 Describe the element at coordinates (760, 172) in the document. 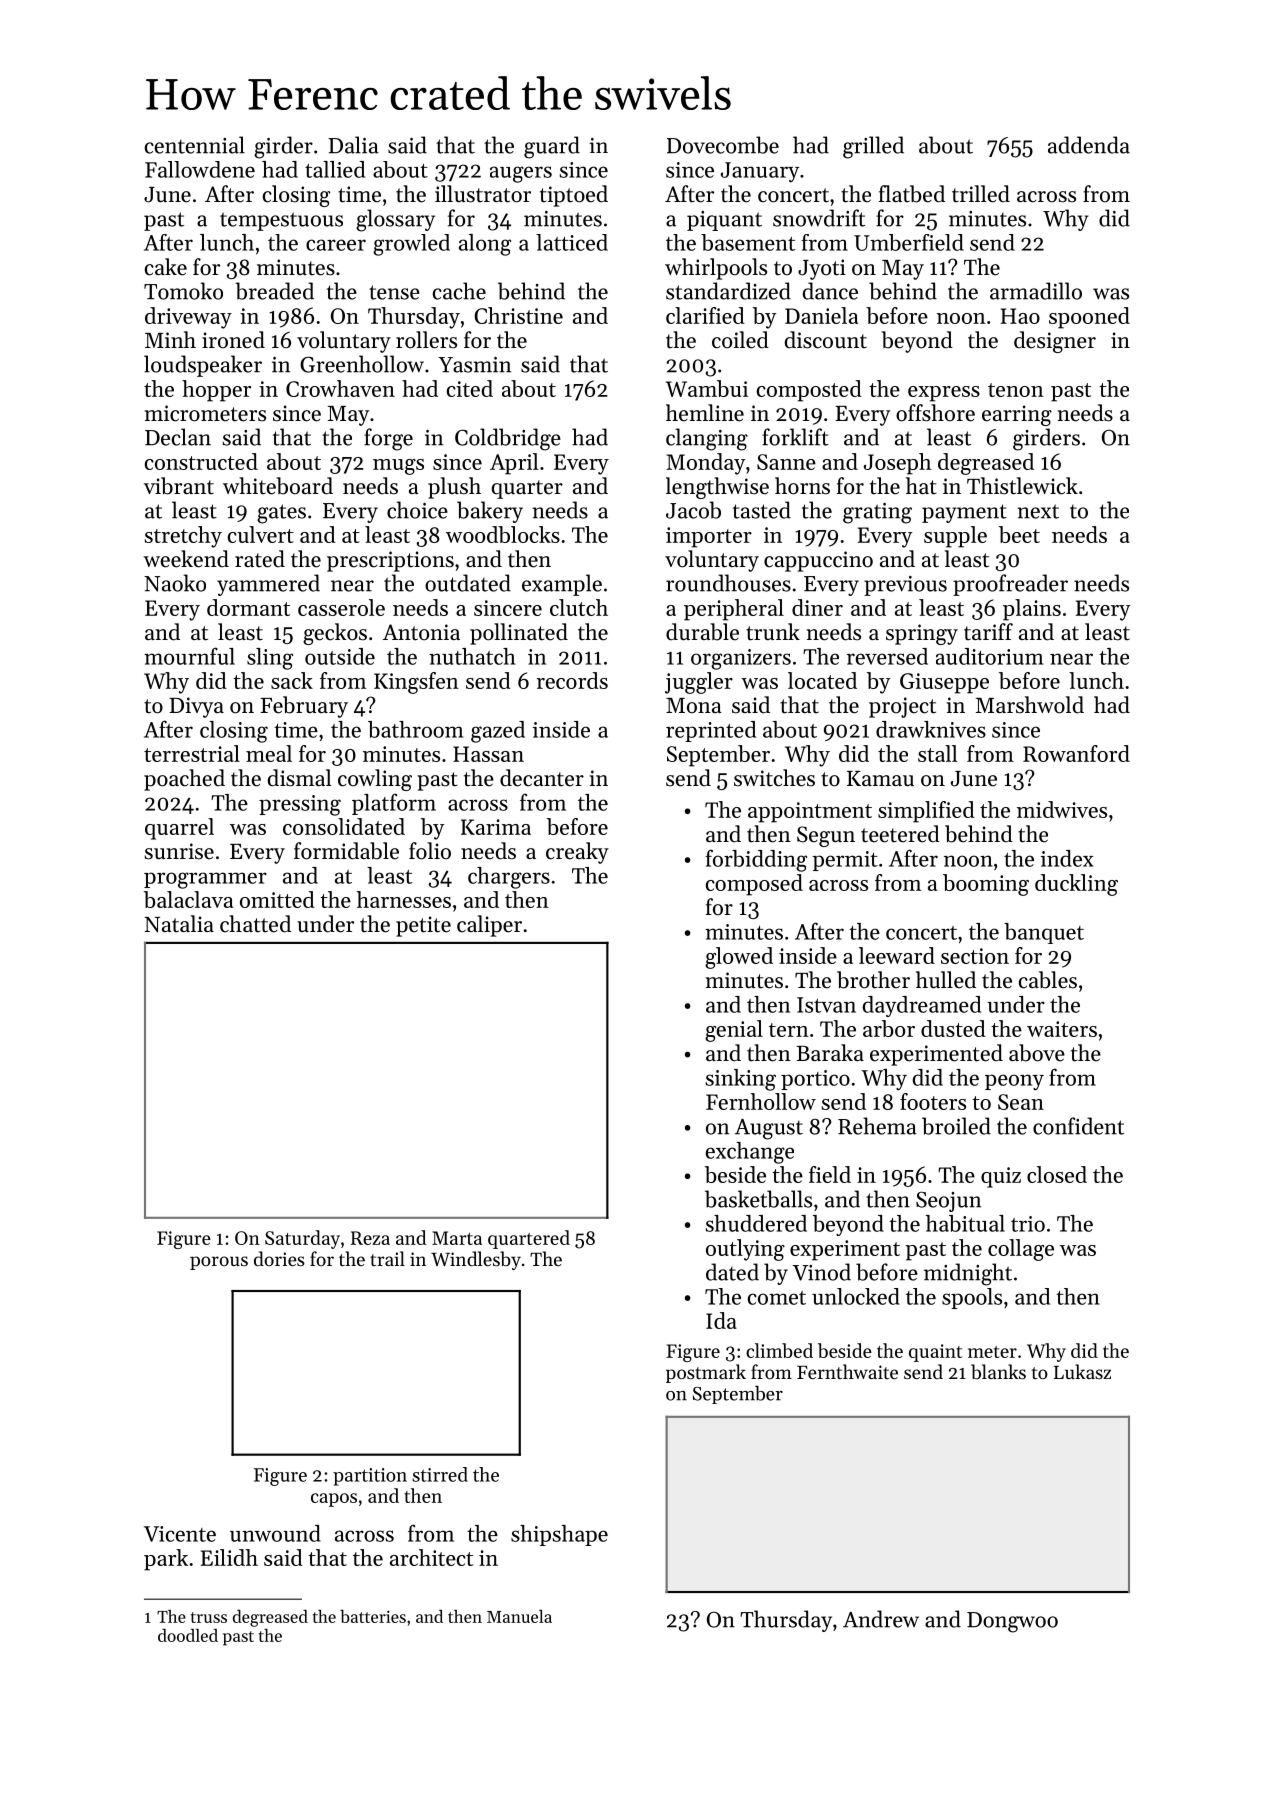

I see `January` at that location.
